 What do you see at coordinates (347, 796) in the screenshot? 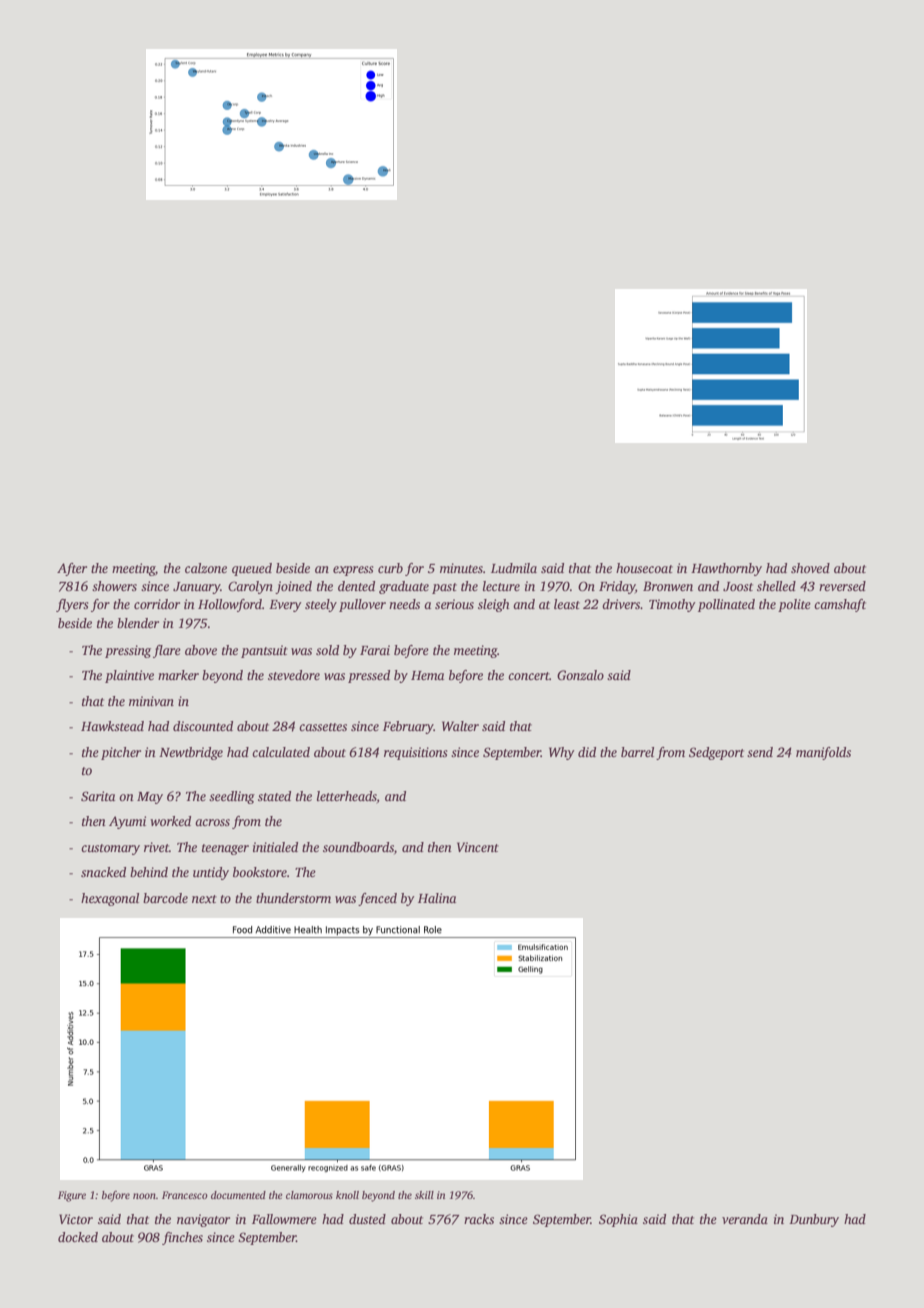
I see `letterheads` at bounding box center [347, 796].
